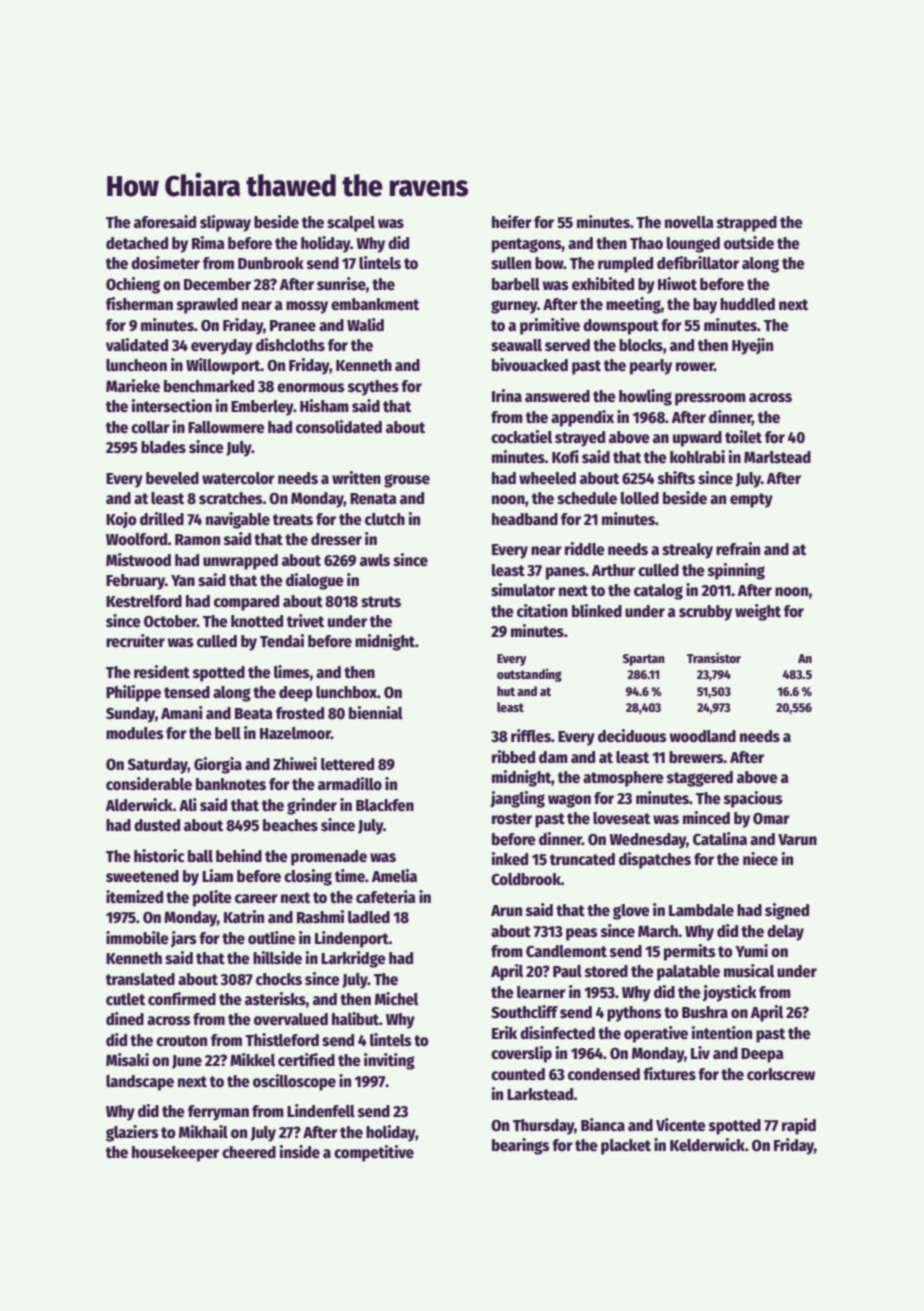 This document has width=924, height=1311. What do you see at coordinates (351, 224) in the document?
I see `scalpel` at bounding box center [351, 224].
